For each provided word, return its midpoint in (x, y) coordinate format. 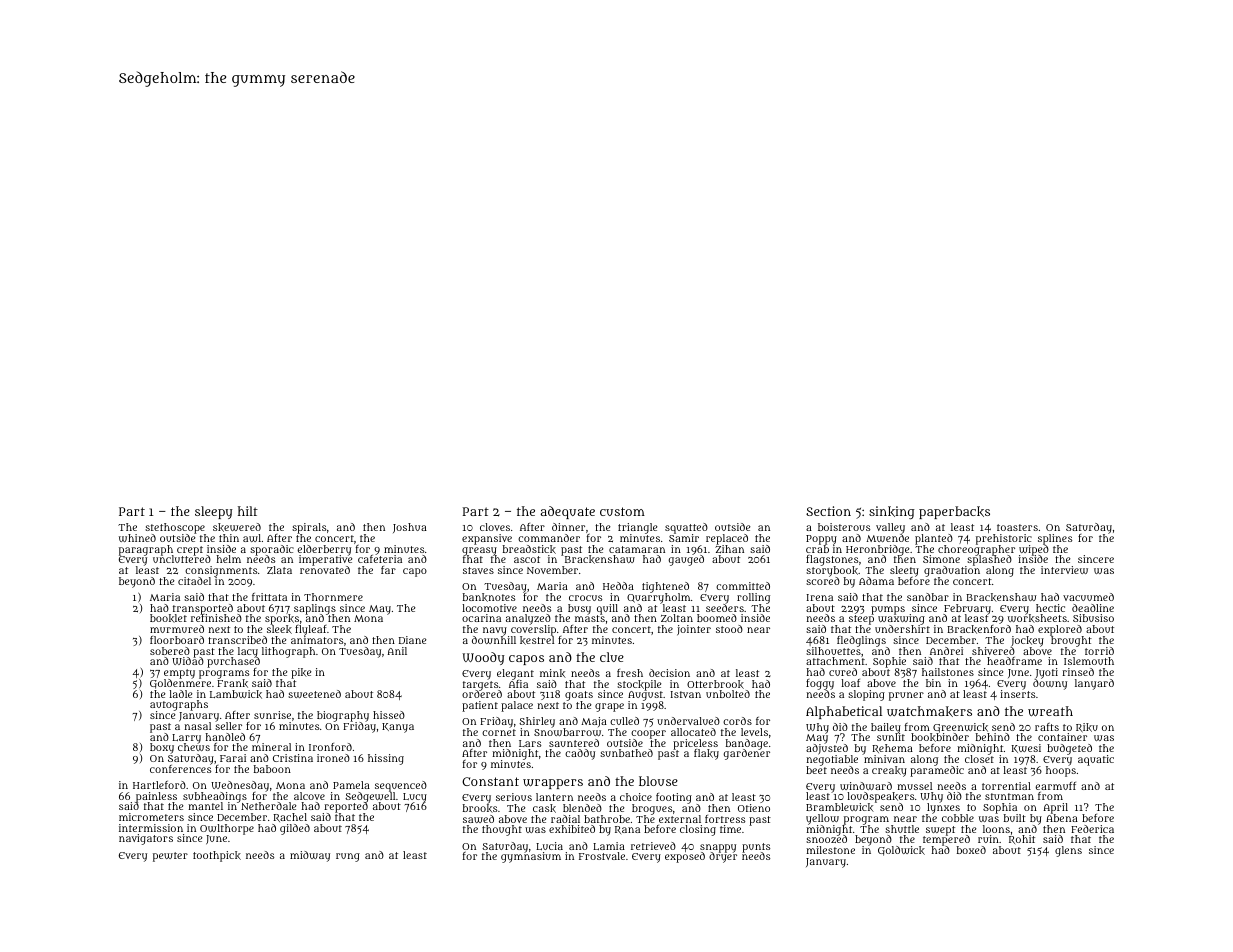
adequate (567, 512)
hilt (248, 511)
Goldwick (901, 851)
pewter (170, 857)
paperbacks (954, 512)
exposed (685, 857)
